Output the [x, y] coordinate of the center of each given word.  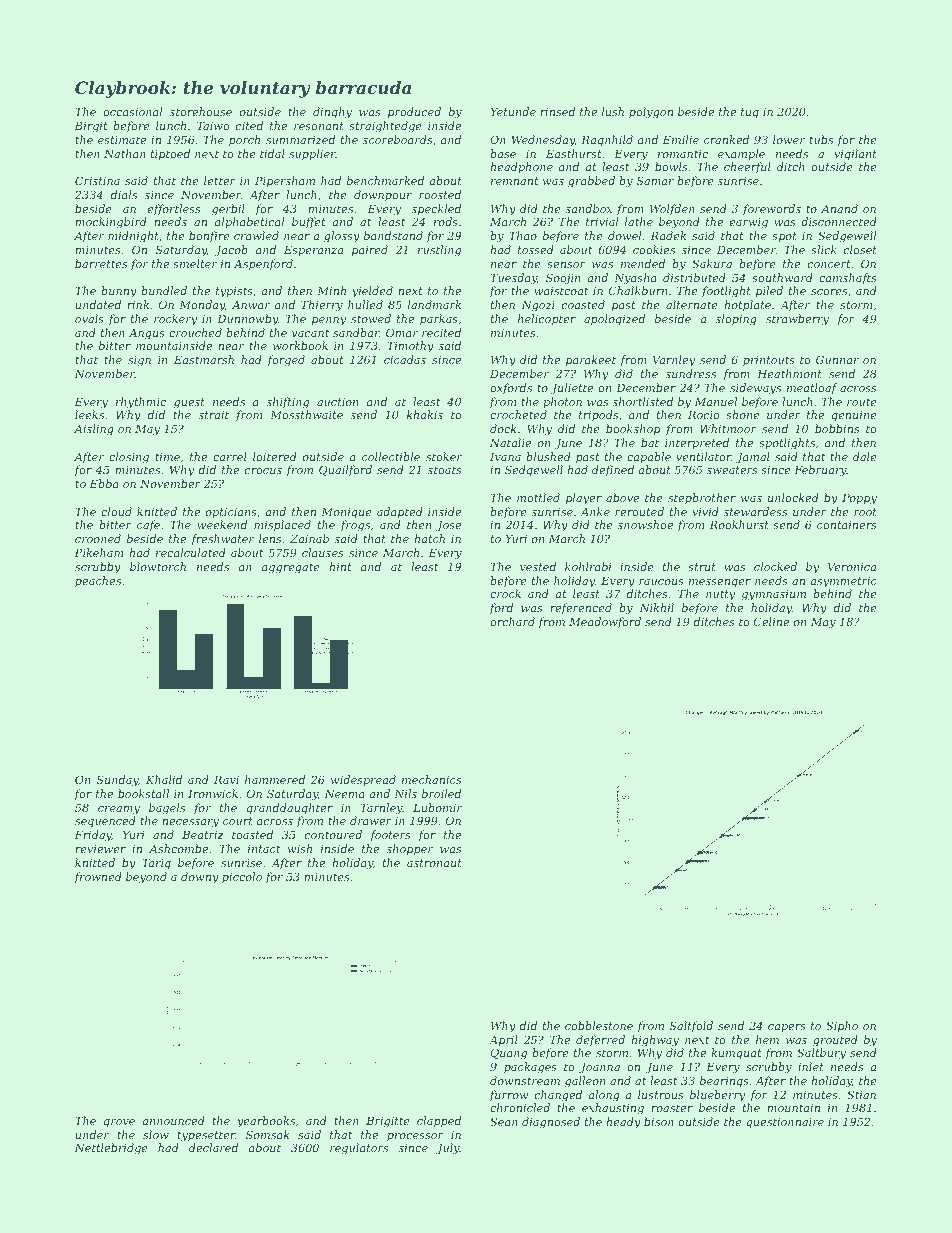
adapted [400, 513]
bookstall [143, 793]
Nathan [125, 153]
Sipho [842, 1027]
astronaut [434, 863]
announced [173, 1120]
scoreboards [397, 139]
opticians [231, 513]
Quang [508, 1054]
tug [750, 113]
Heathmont [789, 373]
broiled [441, 793]
